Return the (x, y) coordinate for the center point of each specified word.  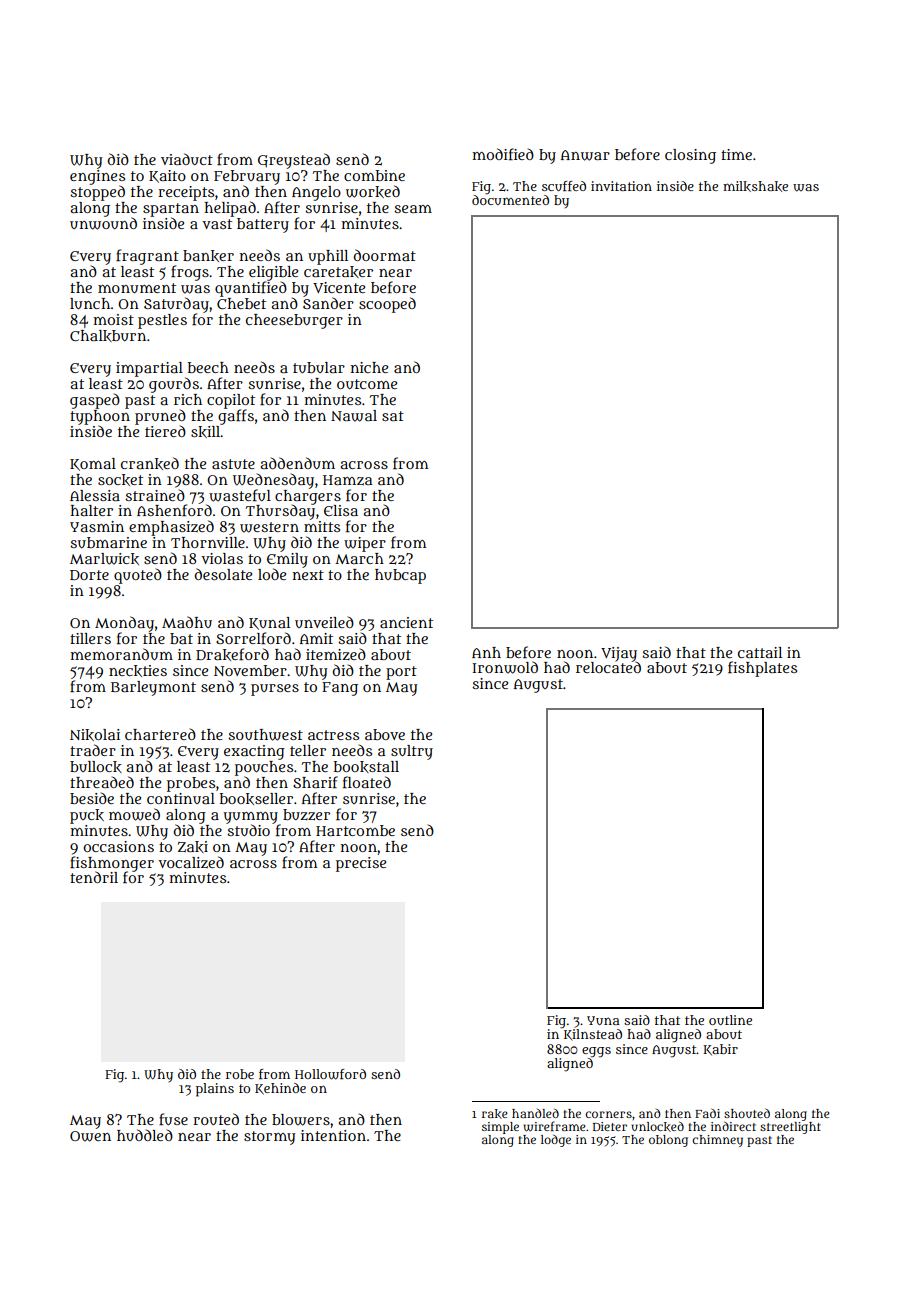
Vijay (619, 654)
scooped (387, 305)
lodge (556, 1141)
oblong (668, 1141)
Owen (90, 1136)
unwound (103, 223)
